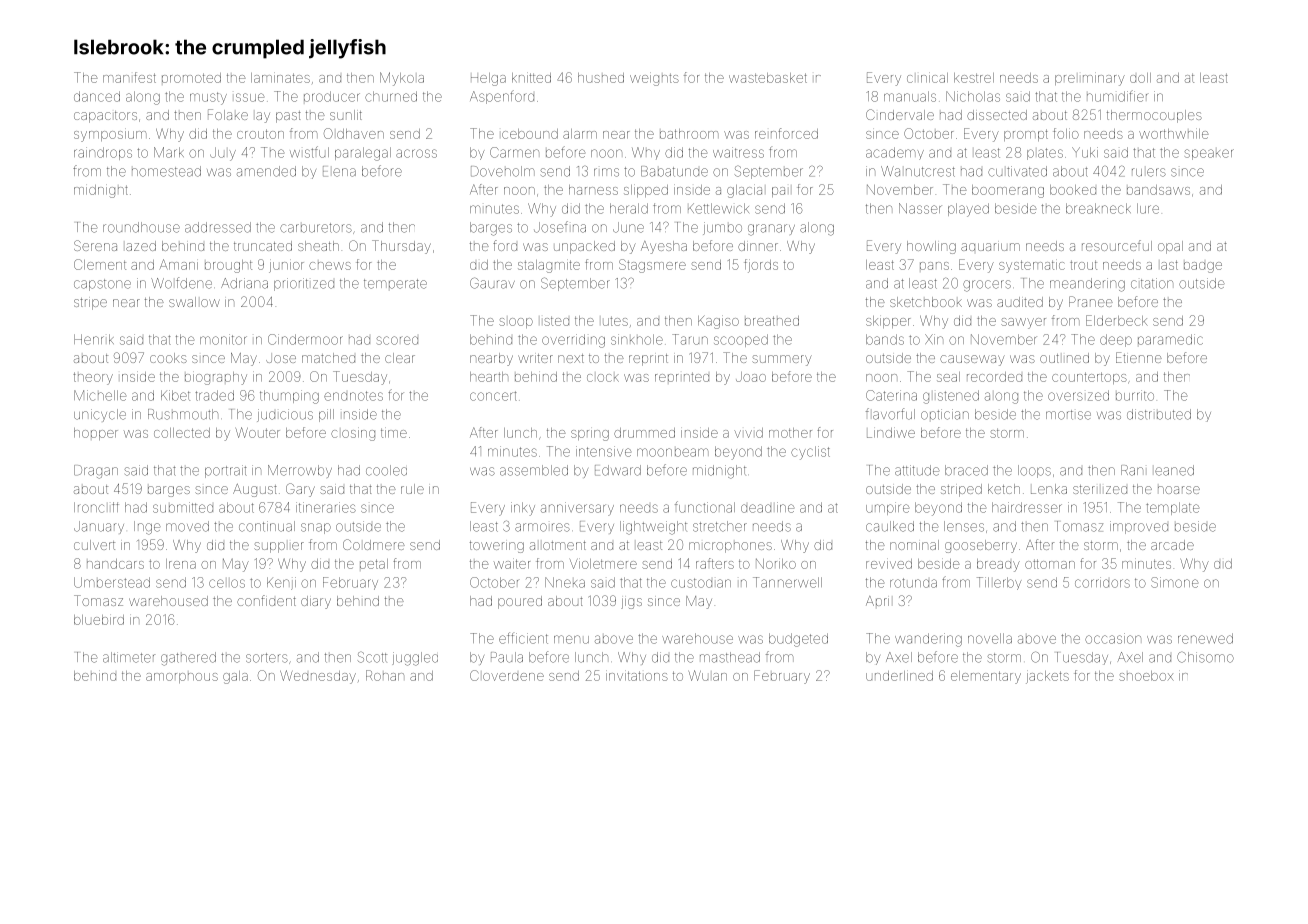  Describe the element at coordinates (1023, 323) in the screenshot. I see `sawyer` at that location.
